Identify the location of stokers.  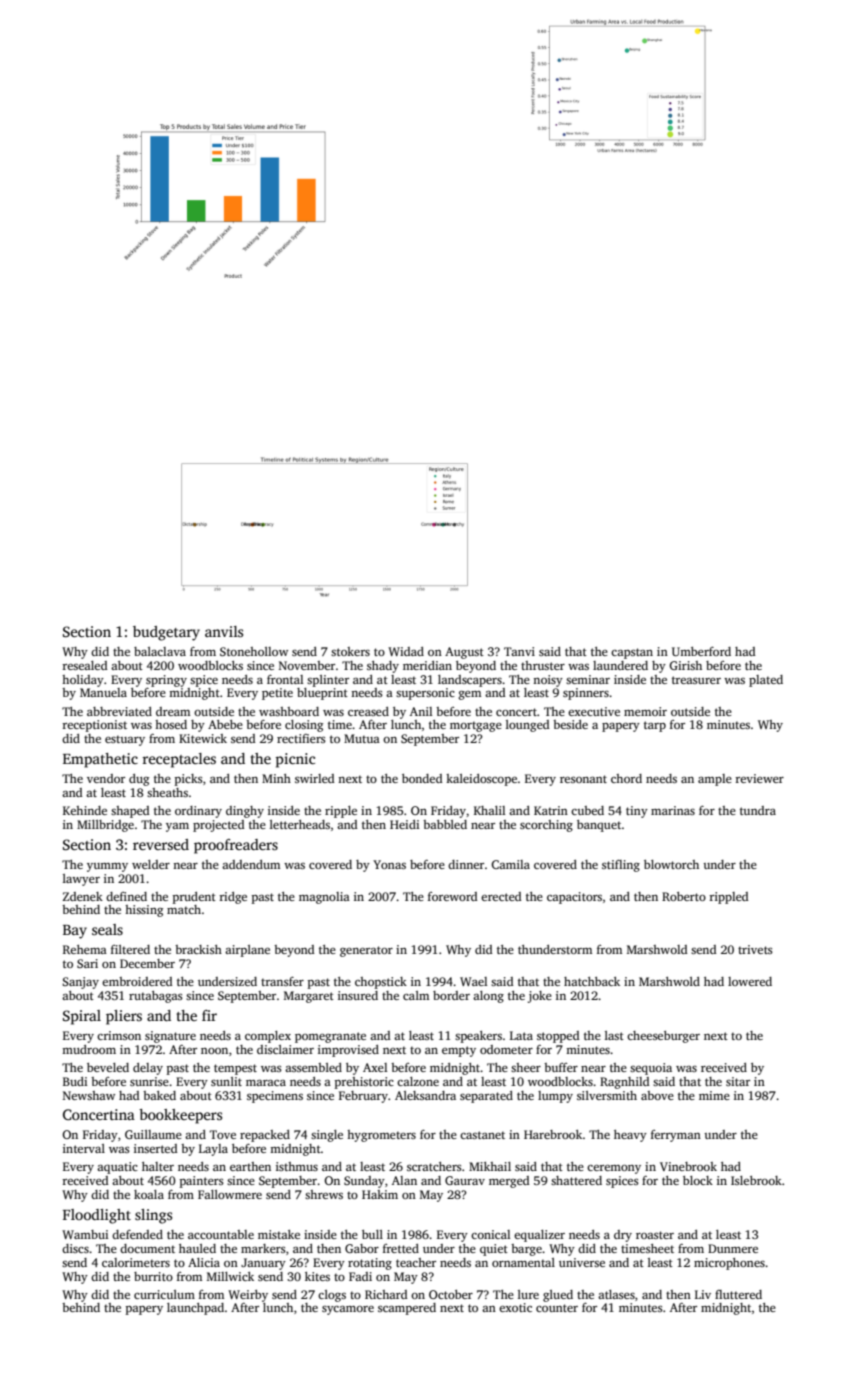
(350, 651).
